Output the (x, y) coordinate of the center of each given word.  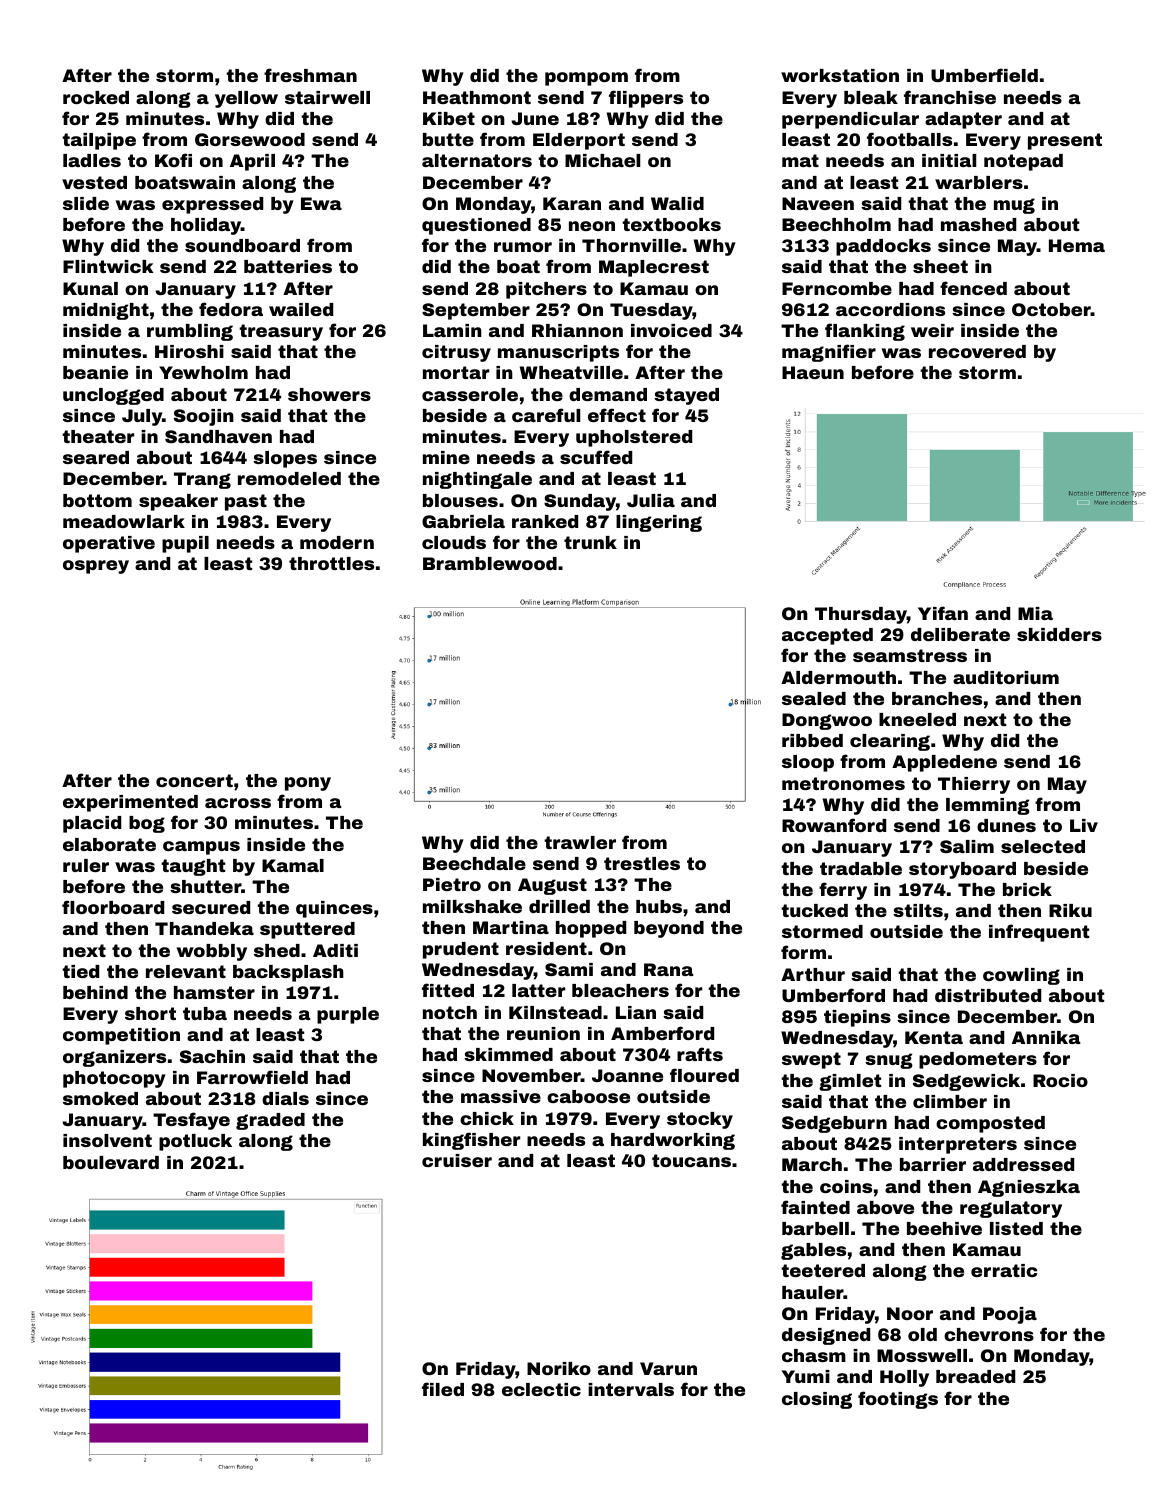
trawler (580, 842)
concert (194, 780)
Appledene (944, 763)
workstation (840, 75)
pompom (586, 79)
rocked (96, 97)
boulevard (111, 1162)
